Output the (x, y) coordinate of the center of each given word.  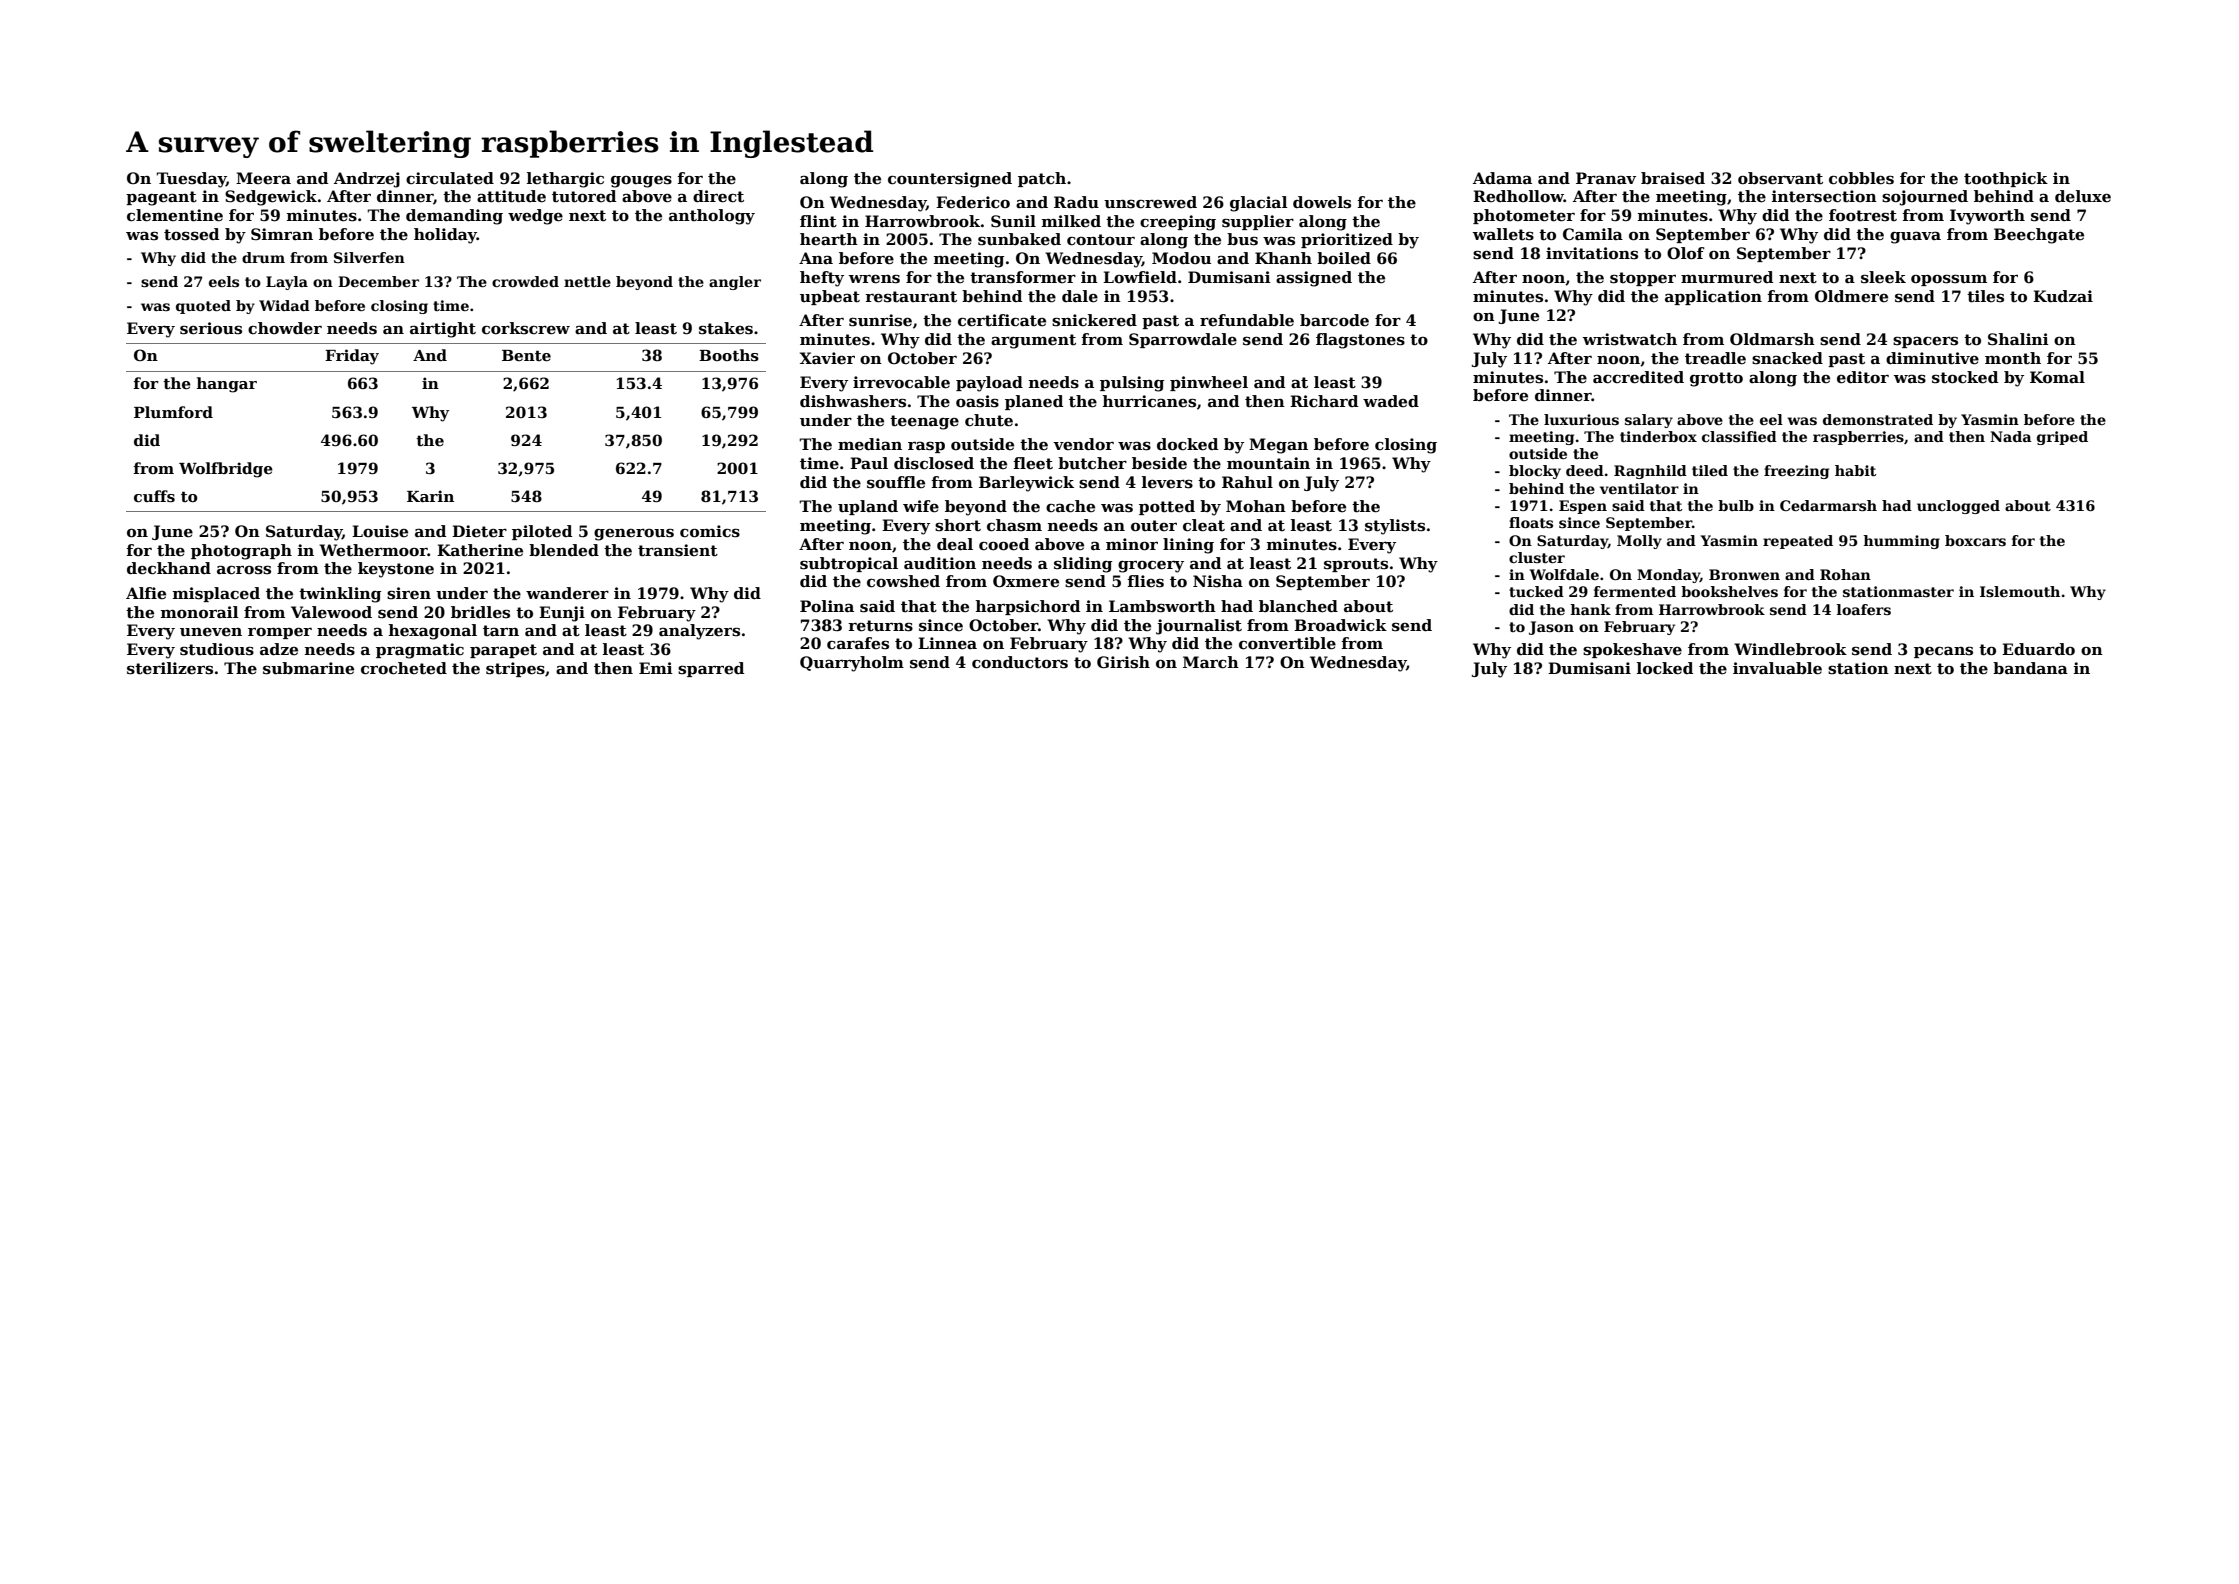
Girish (1123, 662)
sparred (711, 669)
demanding (454, 217)
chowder (285, 328)
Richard (1324, 401)
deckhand (169, 568)
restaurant (911, 297)
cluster (1537, 557)
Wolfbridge (226, 470)
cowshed (903, 581)
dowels (1322, 202)
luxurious (1581, 419)
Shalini (2018, 339)
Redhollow (1518, 196)
